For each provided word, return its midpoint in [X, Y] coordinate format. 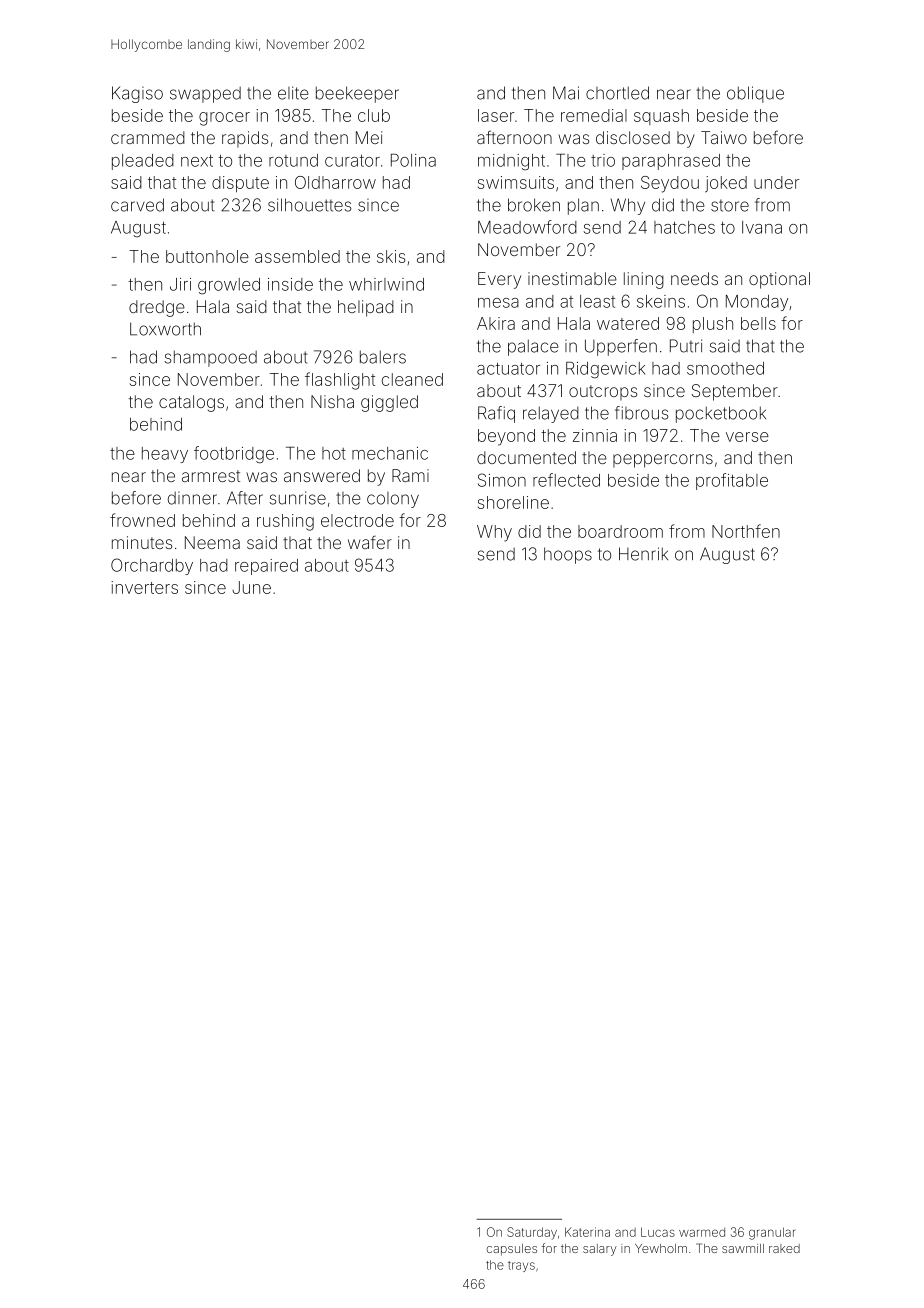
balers [383, 357]
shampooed [210, 358]
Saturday [532, 1233]
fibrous [641, 413]
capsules [512, 1250]
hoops [568, 555]
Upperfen [621, 347]
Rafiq [496, 414]
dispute [240, 184]
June [251, 587]
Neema [212, 542]
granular [772, 1233]
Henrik [643, 554]
